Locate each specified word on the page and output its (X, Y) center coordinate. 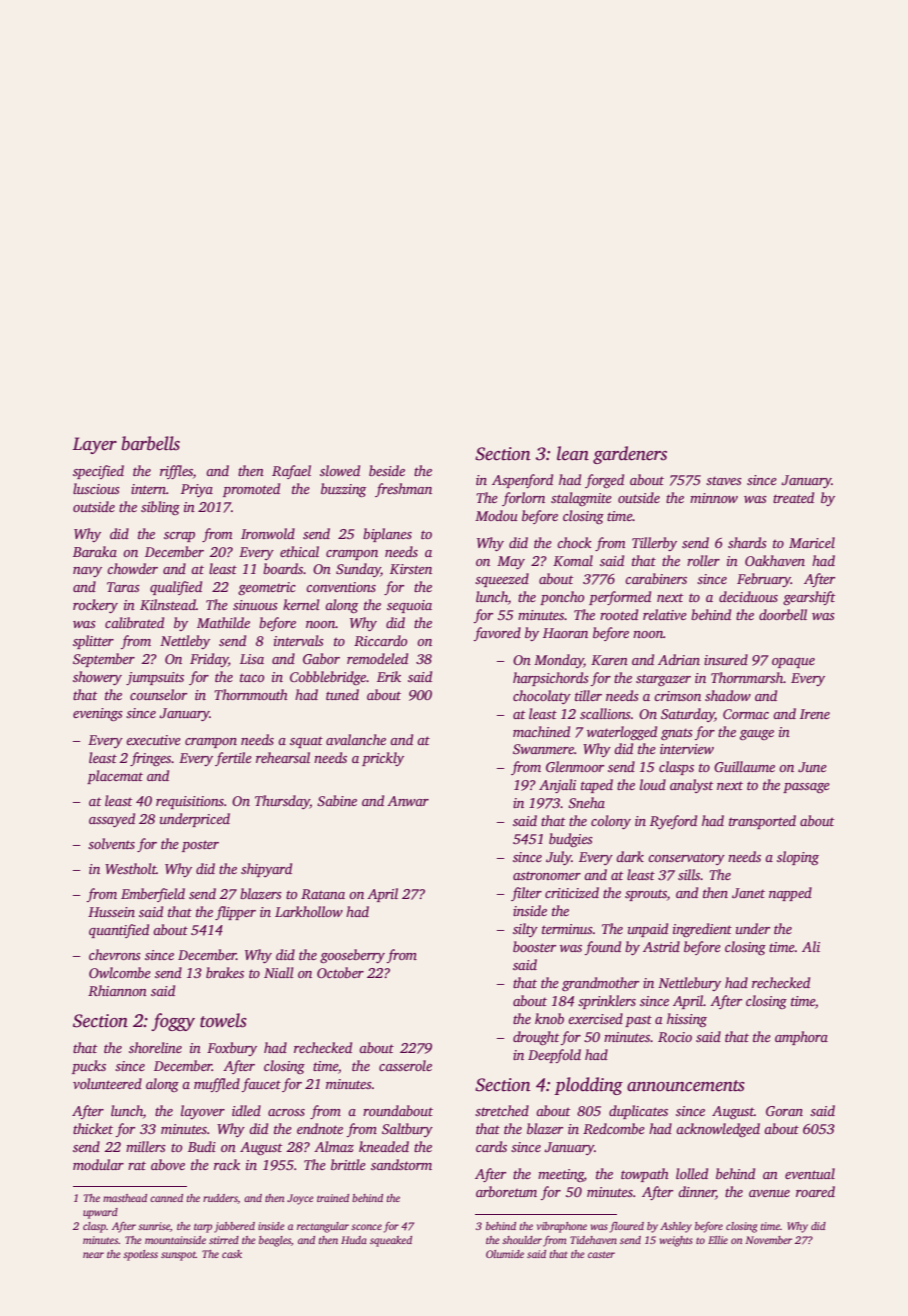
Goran (784, 1111)
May (511, 562)
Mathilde (223, 622)
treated (793, 497)
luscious (96, 488)
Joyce (300, 1199)
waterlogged (622, 733)
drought (536, 1038)
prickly (383, 759)
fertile (233, 759)
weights (676, 1241)
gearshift (809, 598)
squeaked (391, 1241)
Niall (279, 972)
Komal (573, 560)
